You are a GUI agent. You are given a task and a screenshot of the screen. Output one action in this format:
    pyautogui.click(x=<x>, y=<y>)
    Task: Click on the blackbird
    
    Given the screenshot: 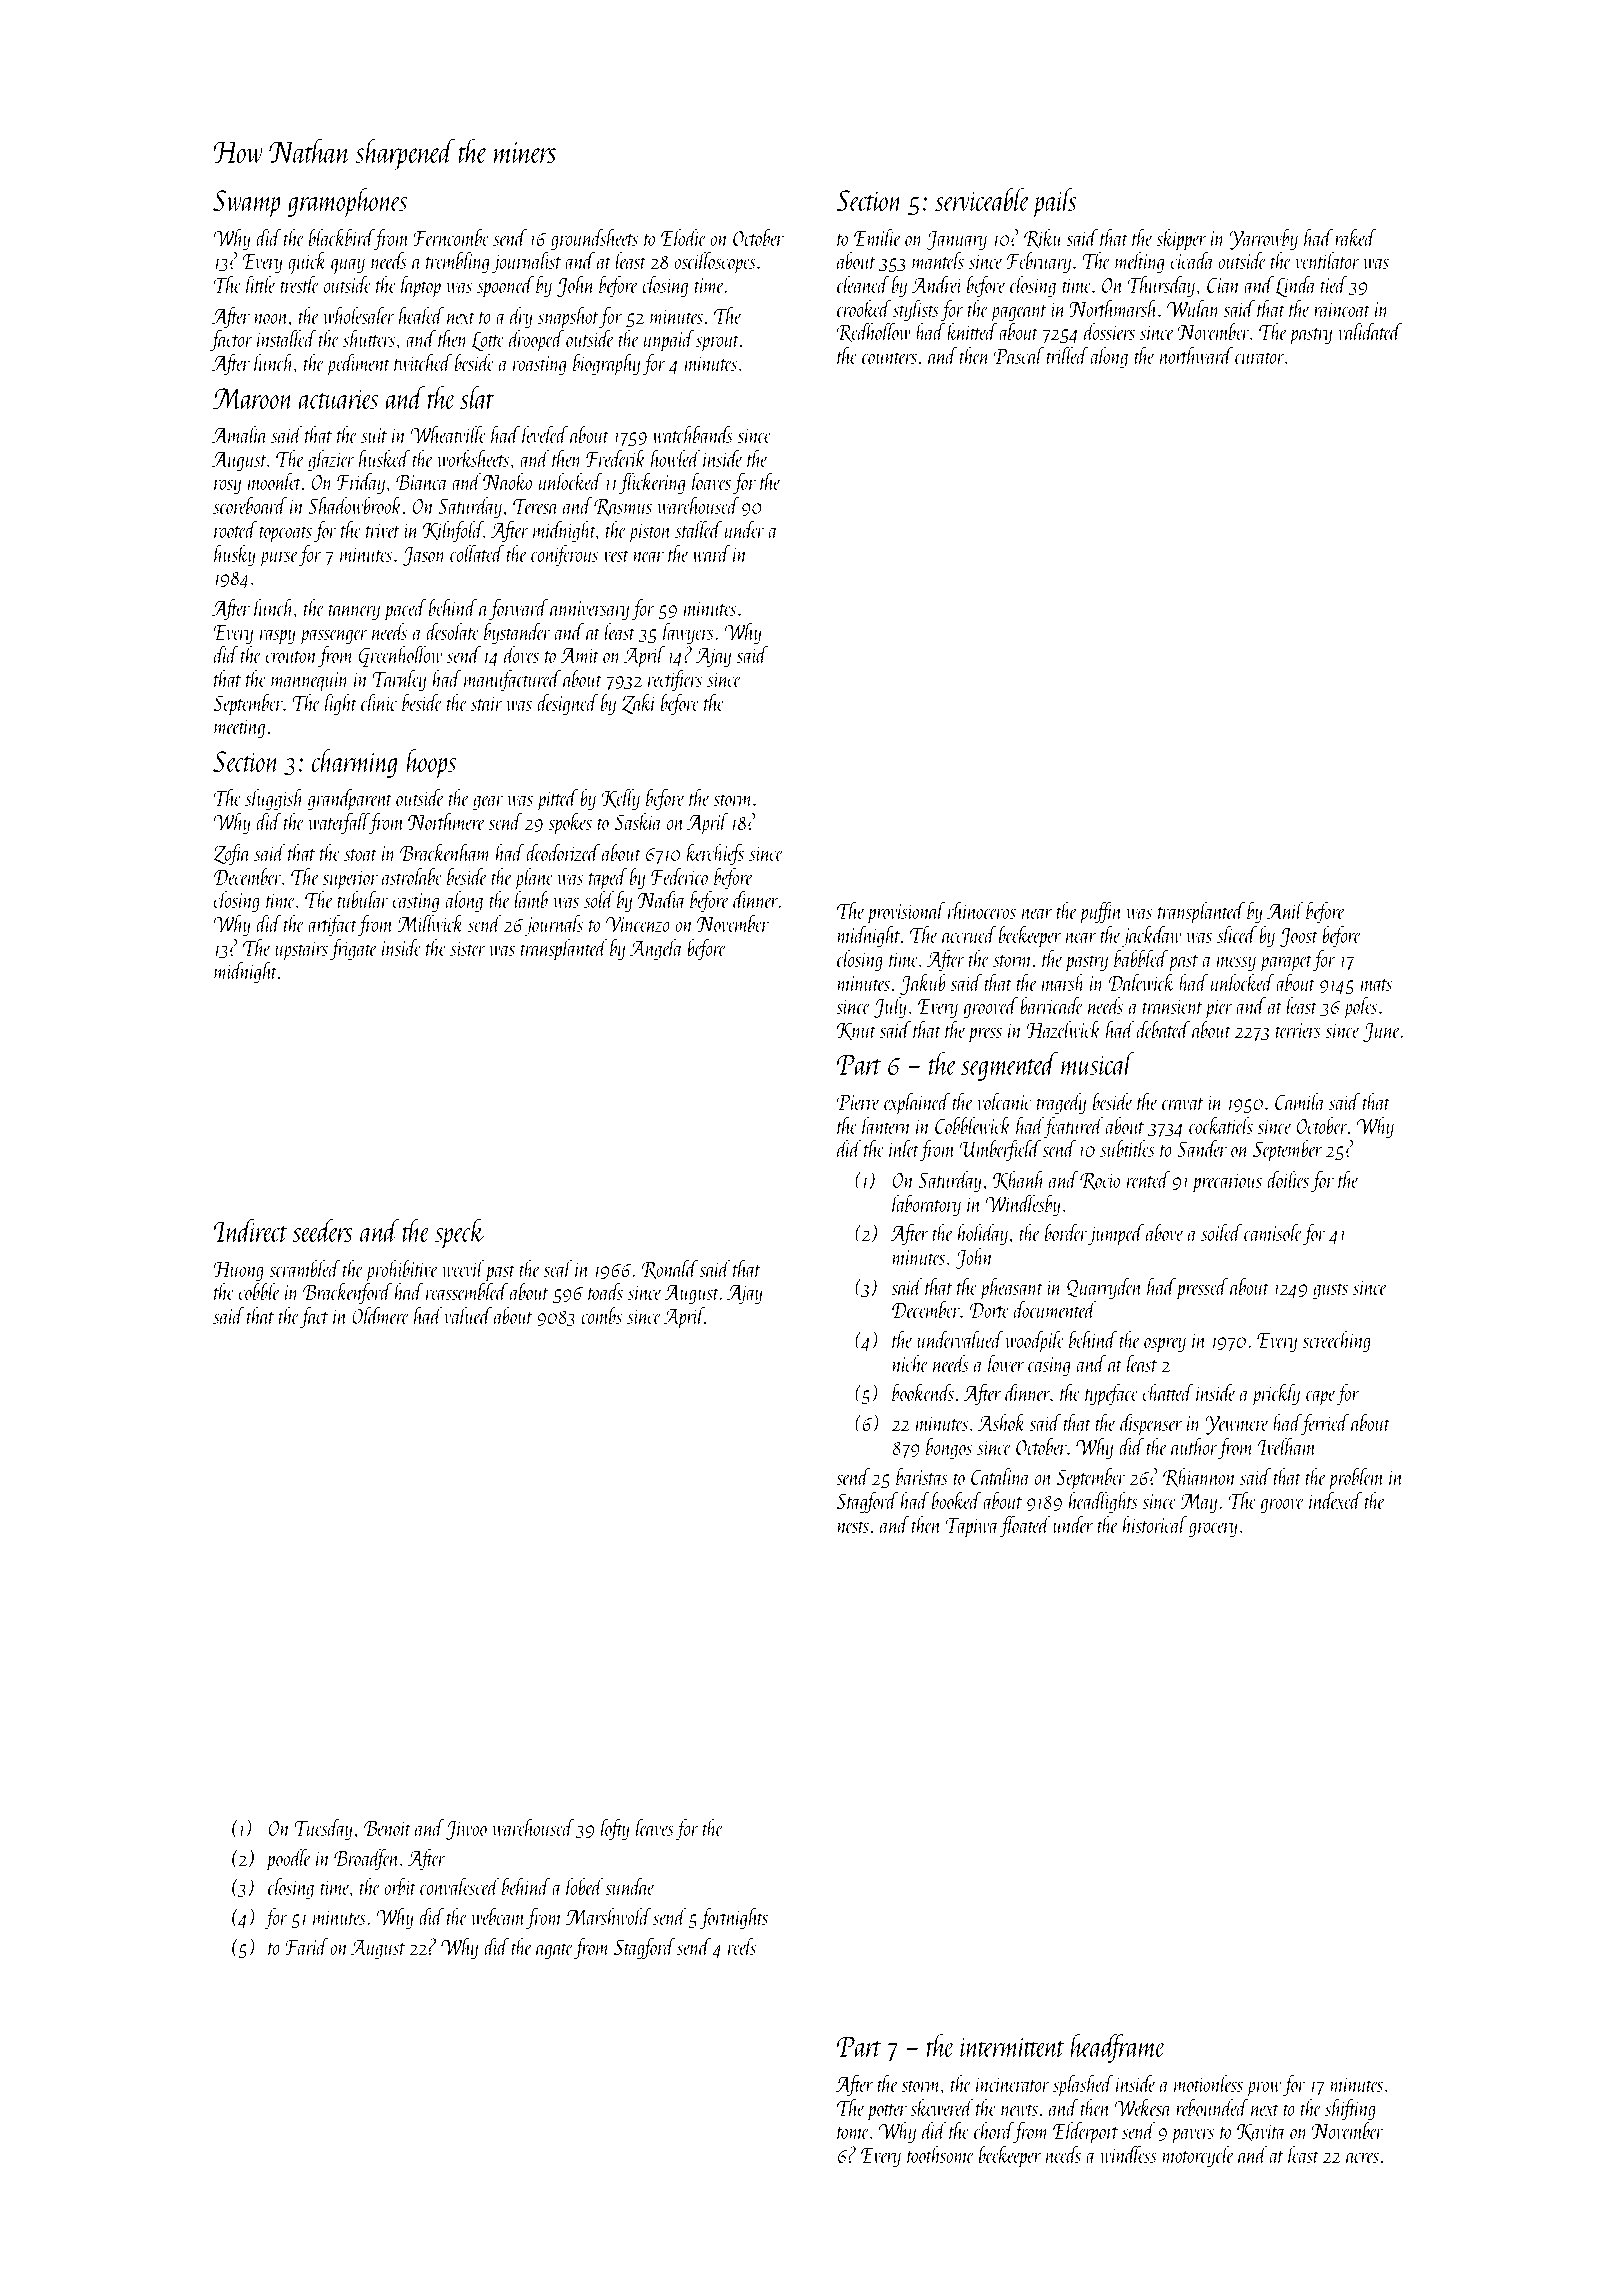 What is the action you would take?
    pyautogui.click(x=341, y=237)
